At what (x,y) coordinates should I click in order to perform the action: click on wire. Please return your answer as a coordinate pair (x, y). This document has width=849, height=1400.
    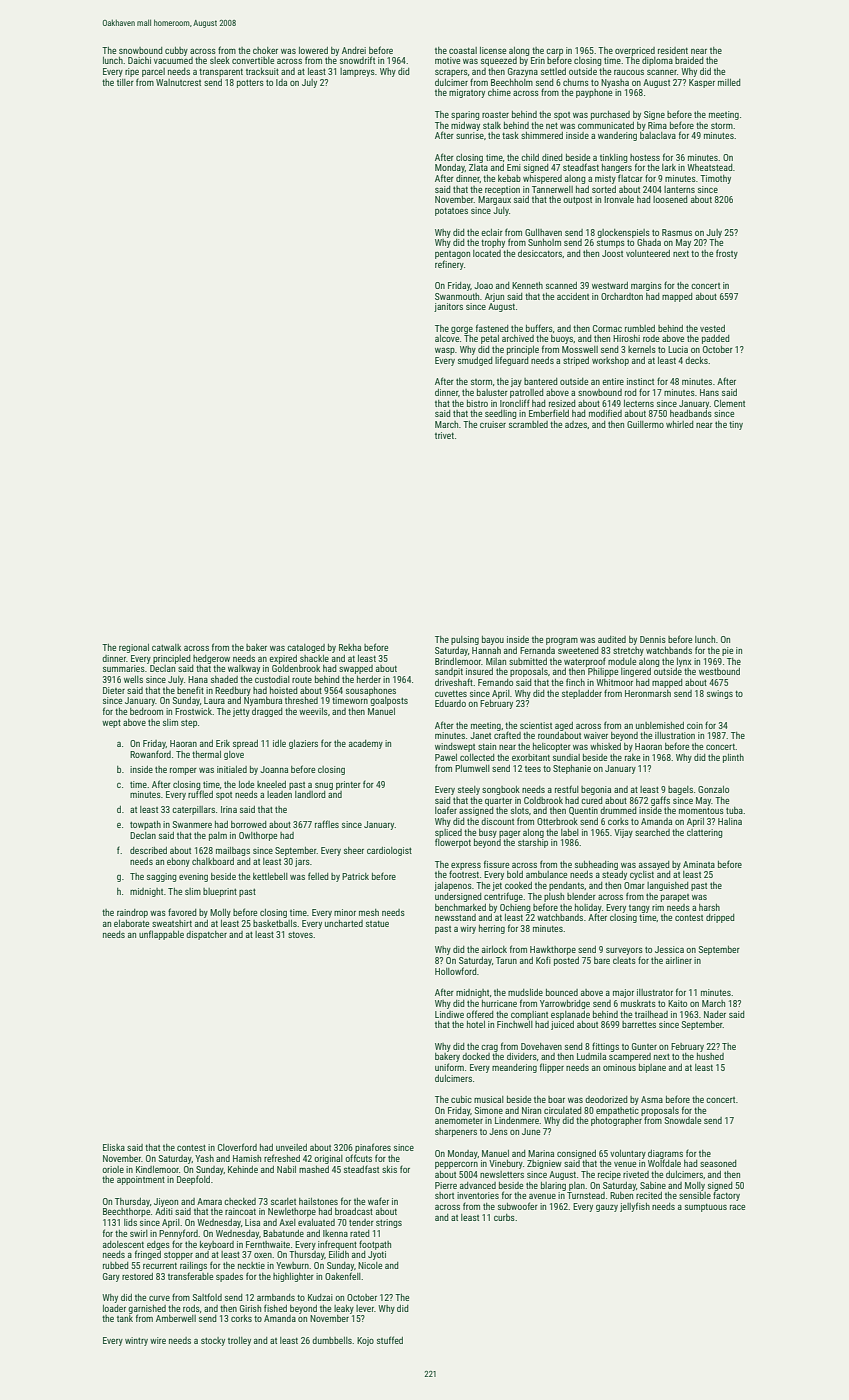
    Looking at the image, I should click on (158, 1340).
